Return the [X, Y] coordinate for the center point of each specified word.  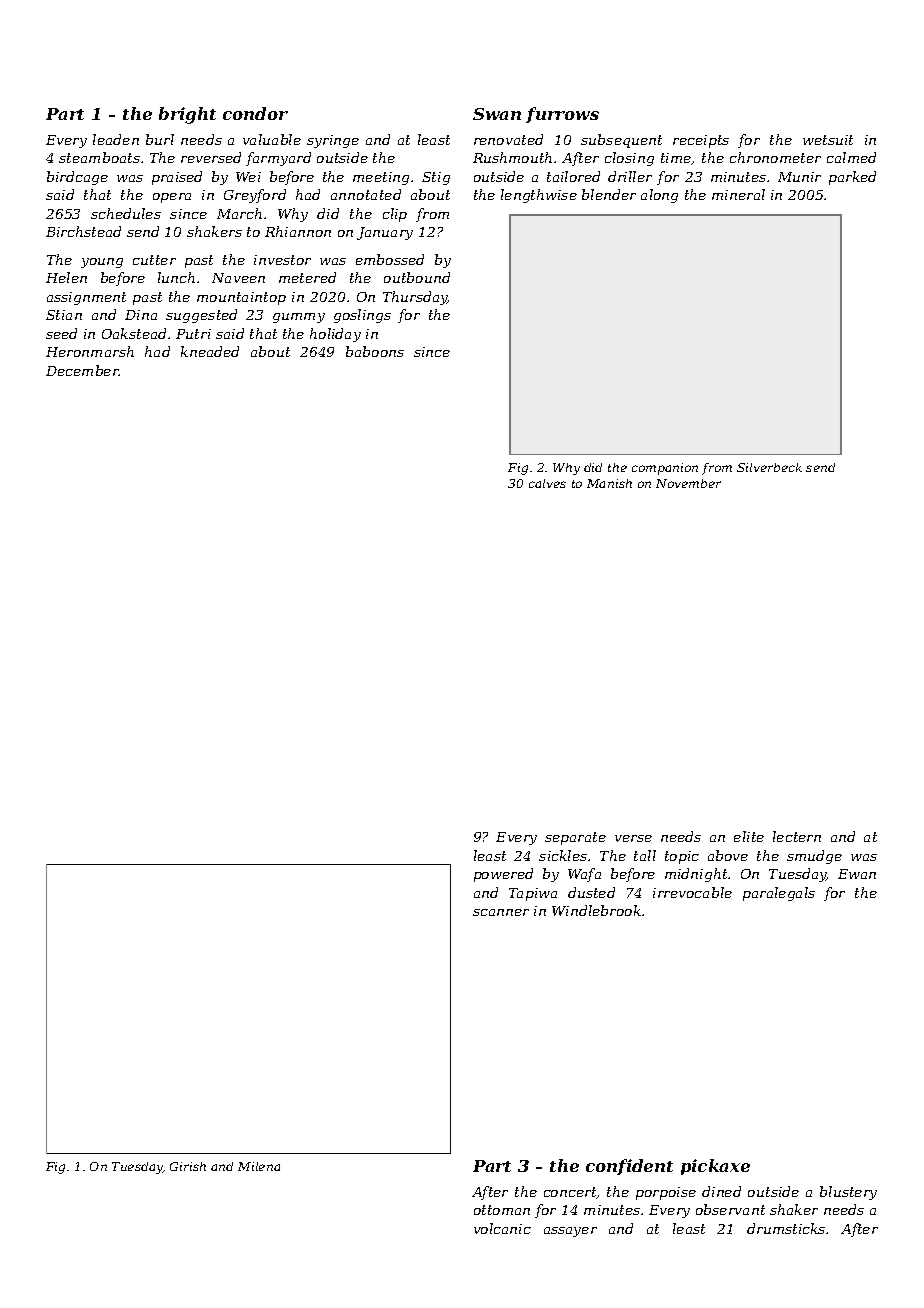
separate [575, 838]
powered [503, 875]
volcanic [502, 1228]
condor [255, 113]
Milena [259, 1166]
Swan [497, 114]
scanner [501, 912]
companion [665, 469]
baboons [375, 351]
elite [749, 836]
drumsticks [786, 1228]
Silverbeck [769, 467]
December [82, 370]
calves [547, 483]
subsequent [621, 141]
